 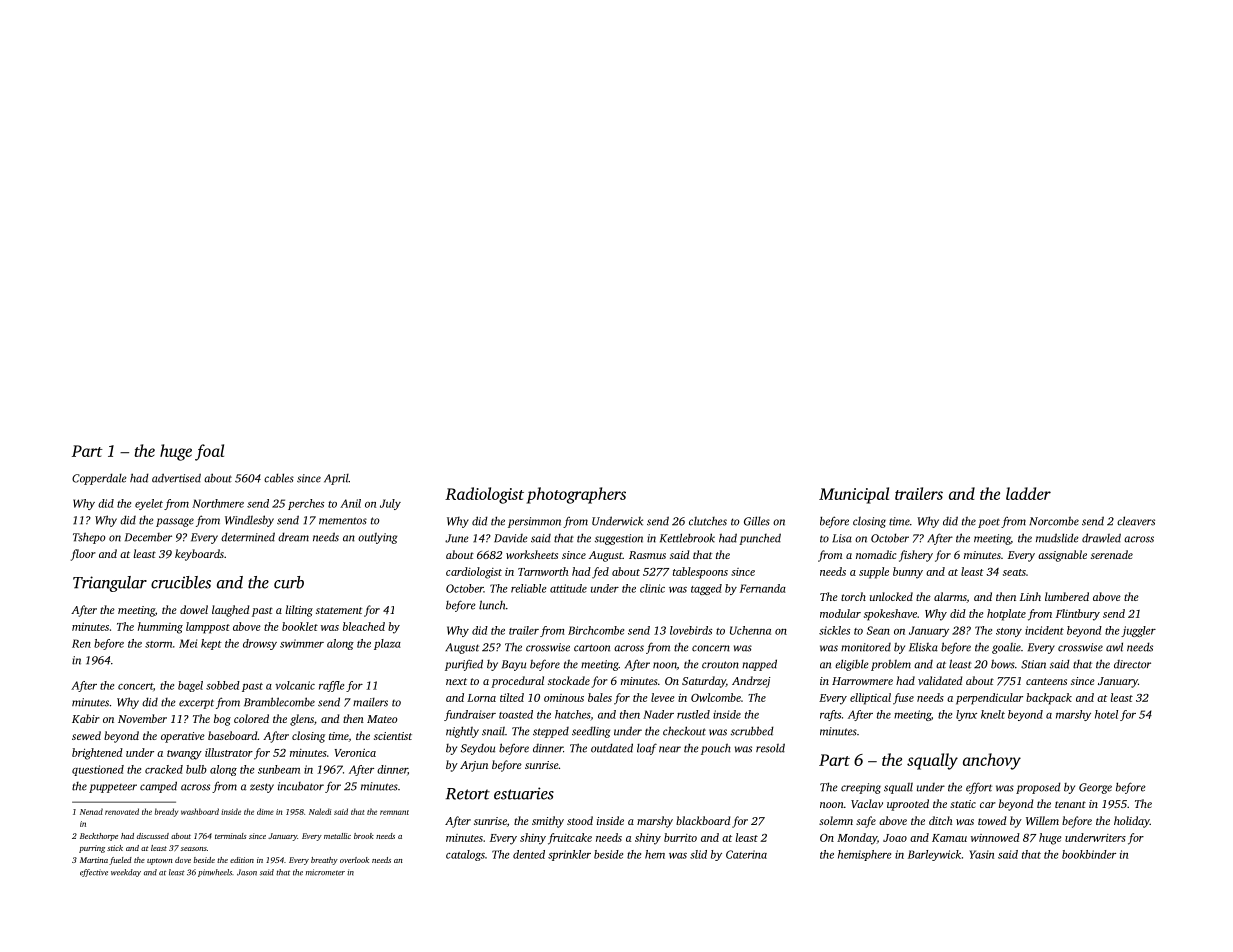 What do you see at coordinates (576, 495) in the screenshot?
I see `photographers` at bounding box center [576, 495].
